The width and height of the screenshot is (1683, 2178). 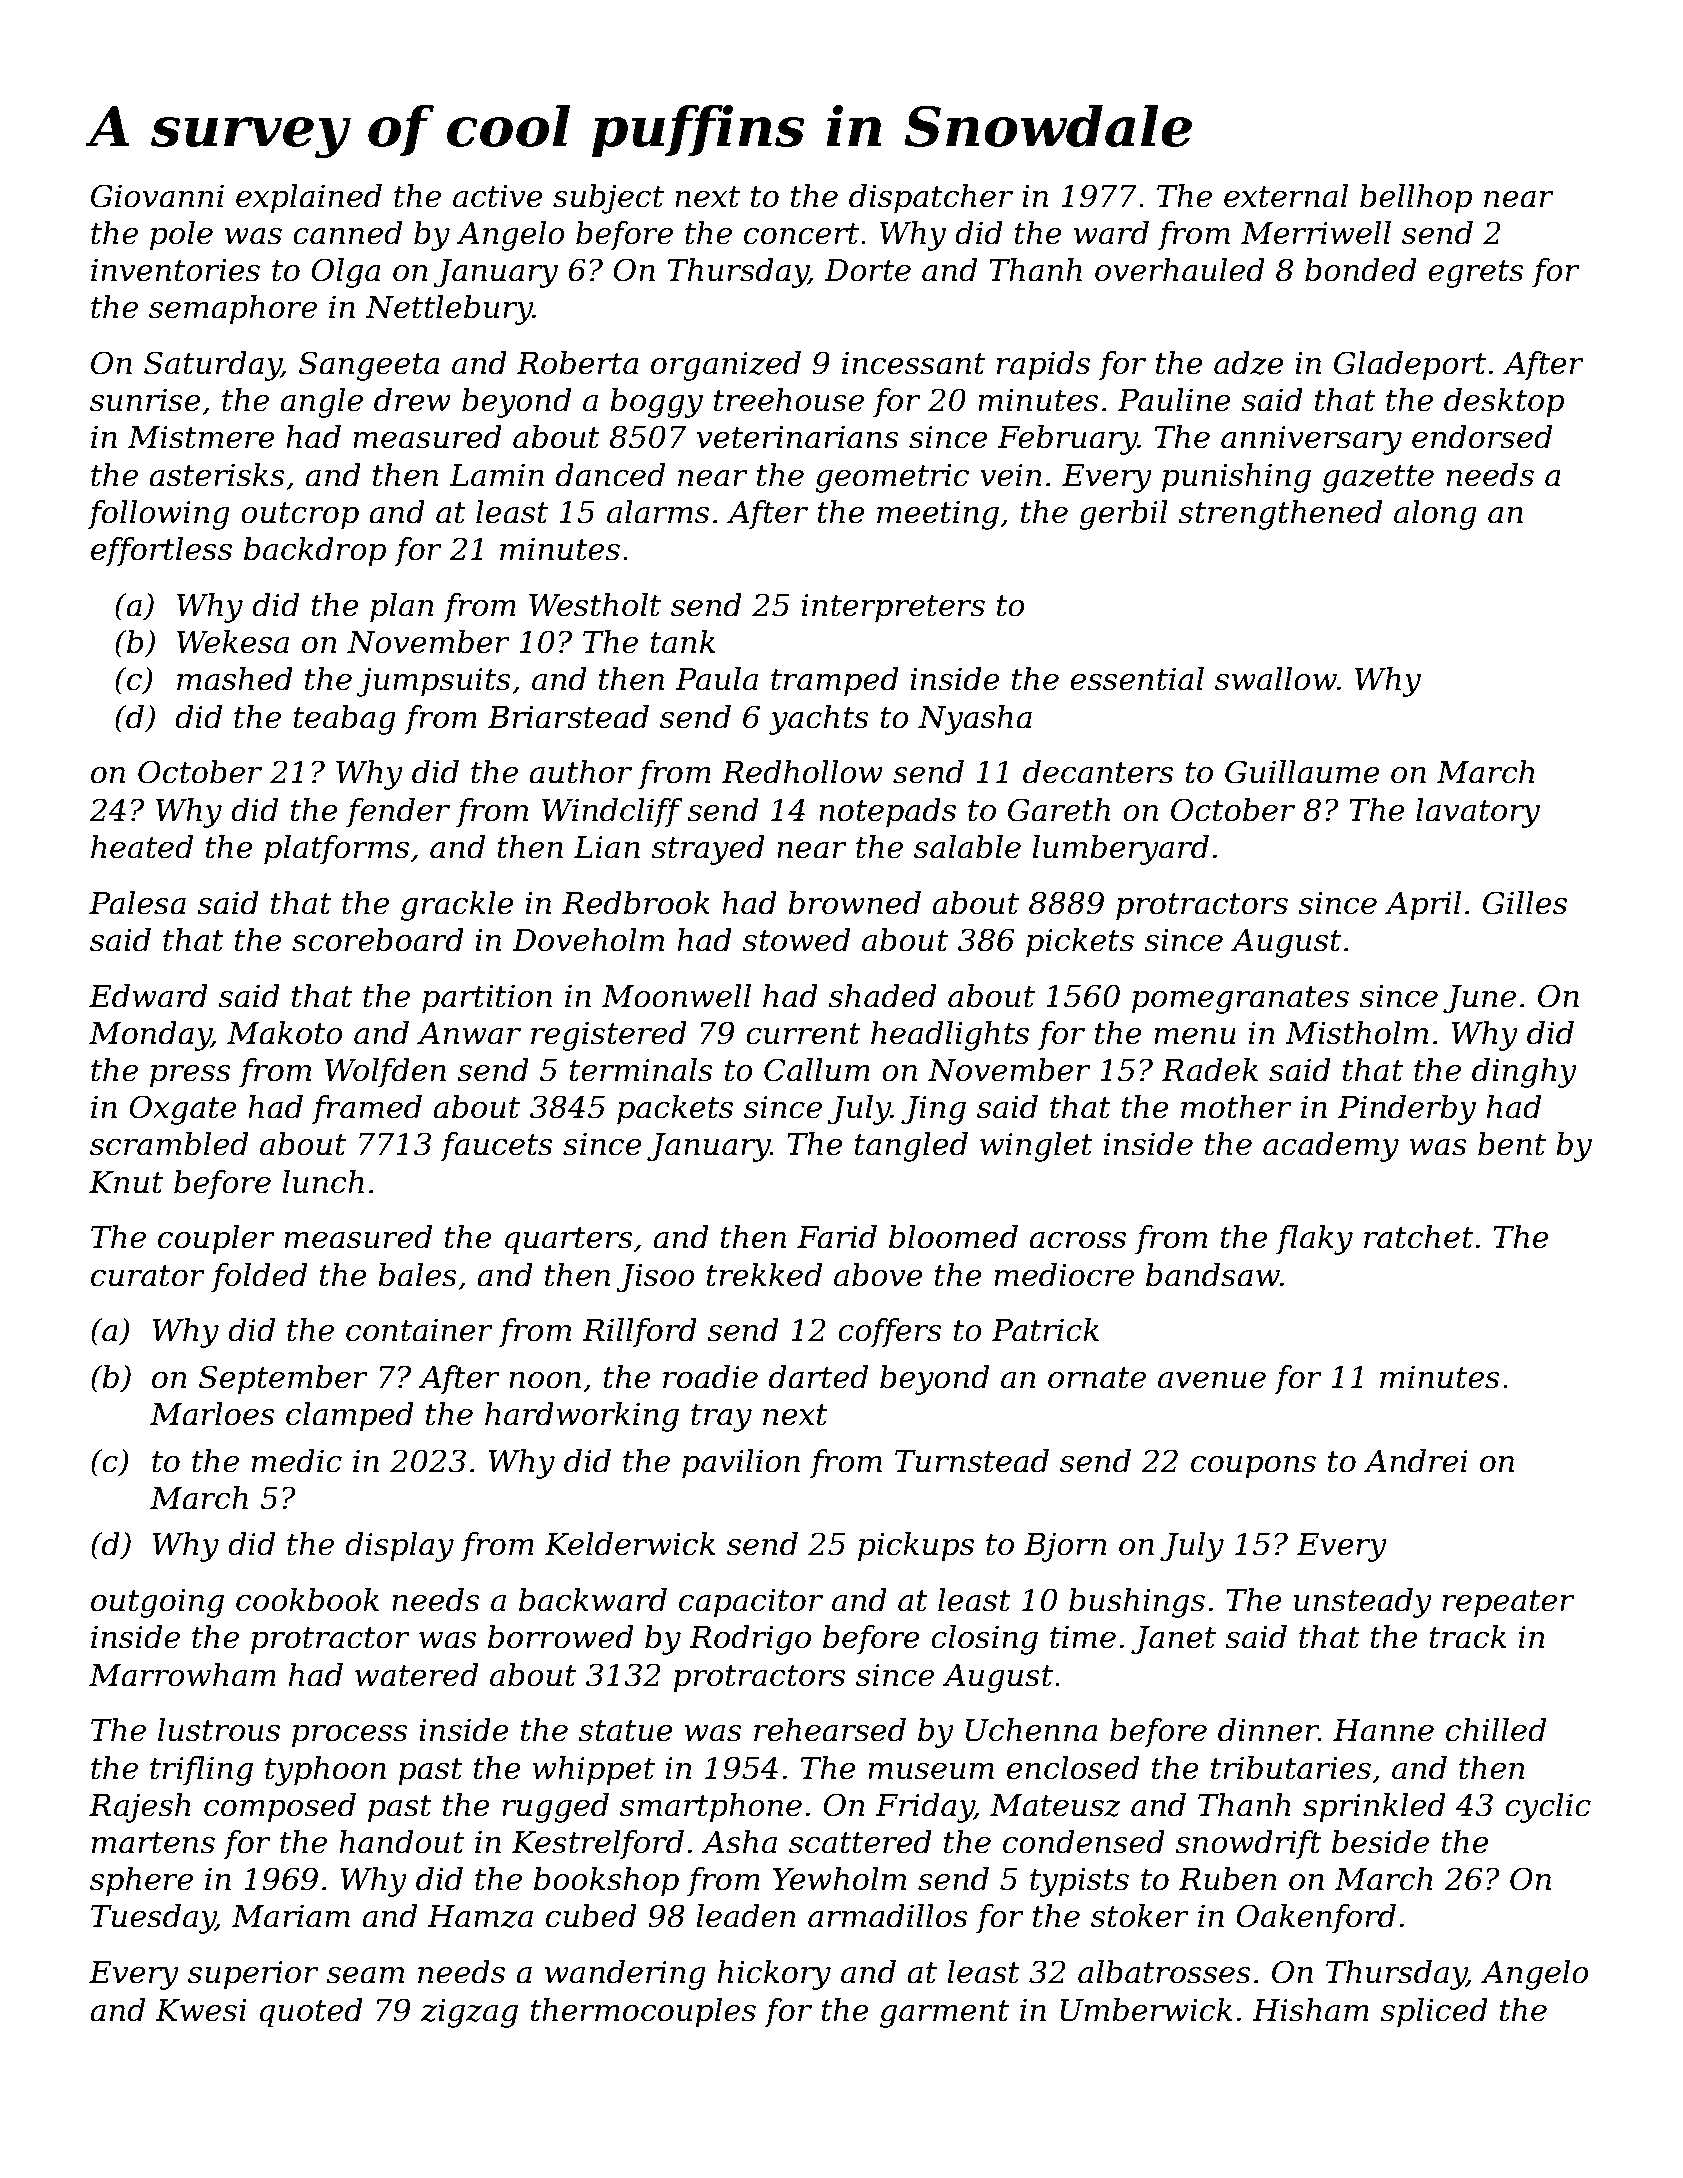 What do you see at coordinates (309, 199) in the screenshot?
I see `explained` at bounding box center [309, 199].
